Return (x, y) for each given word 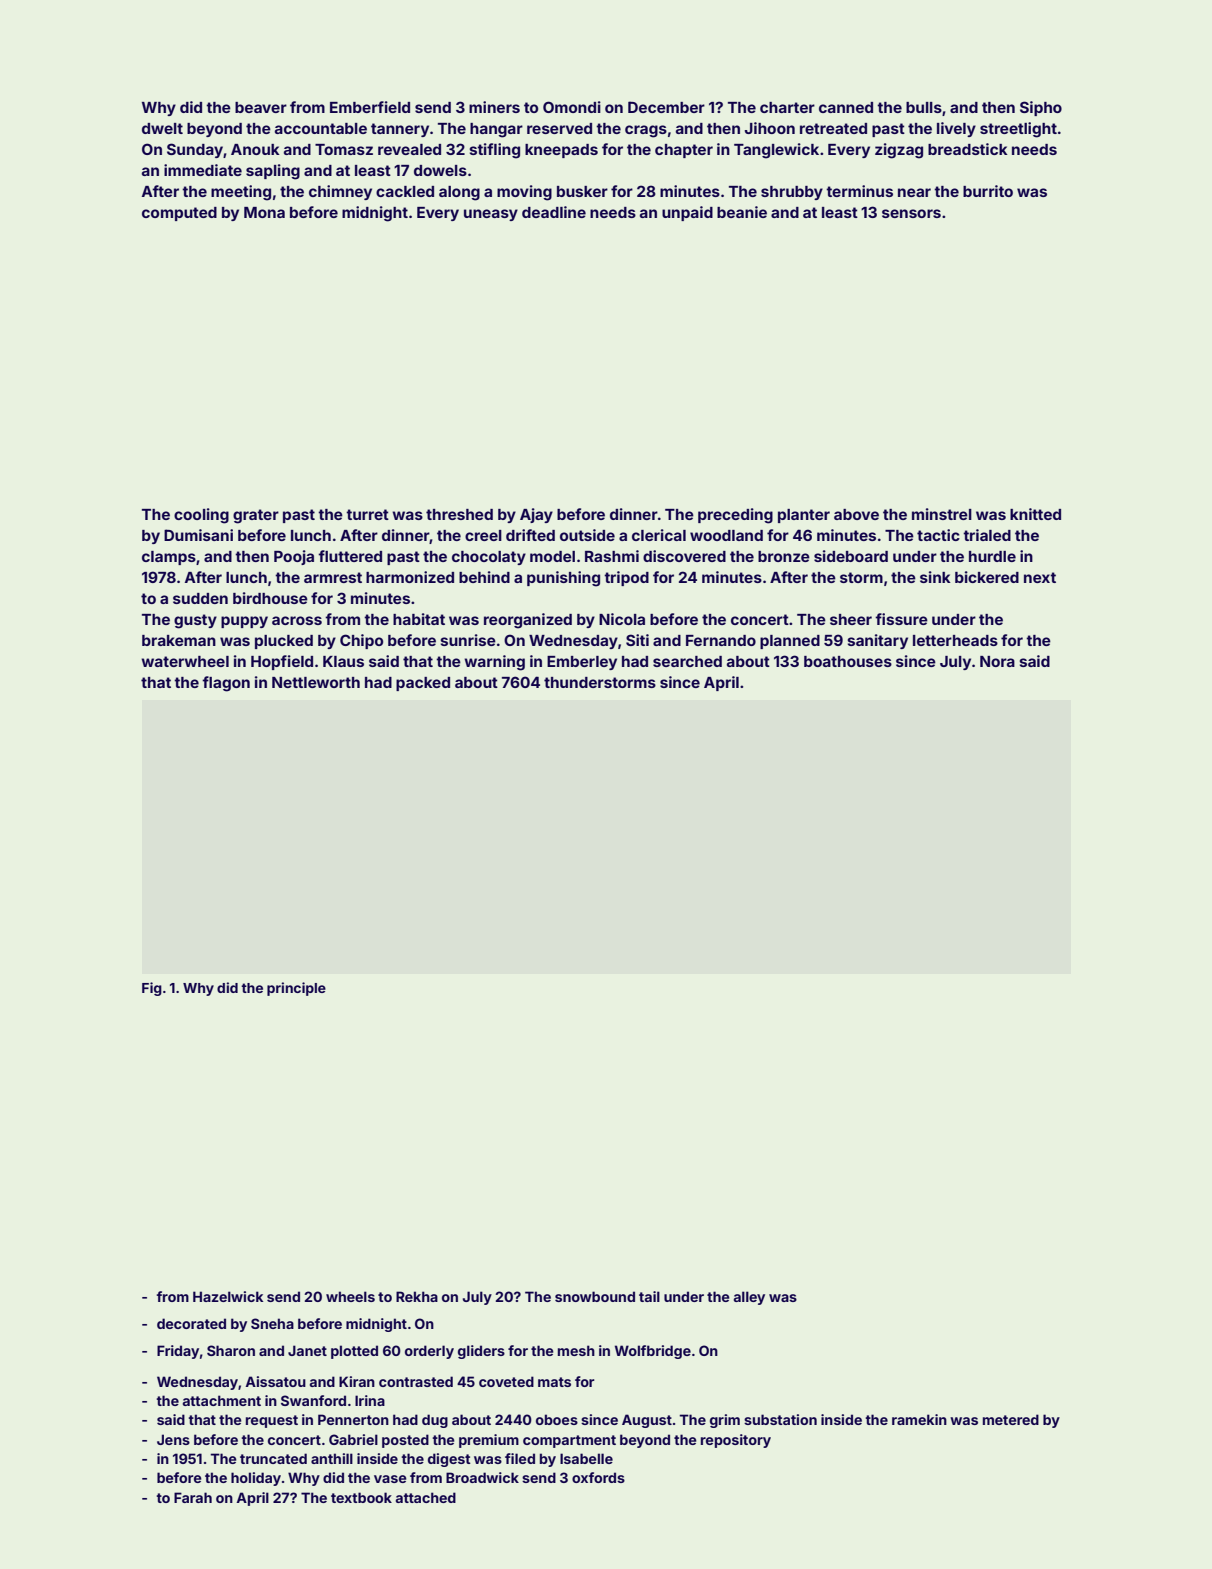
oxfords (598, 1477)
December (666, 107)
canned (846, 107)
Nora (997, 661)
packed (423, 684)
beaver (261, 107)
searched (687, 661)
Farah (193, 1497)
